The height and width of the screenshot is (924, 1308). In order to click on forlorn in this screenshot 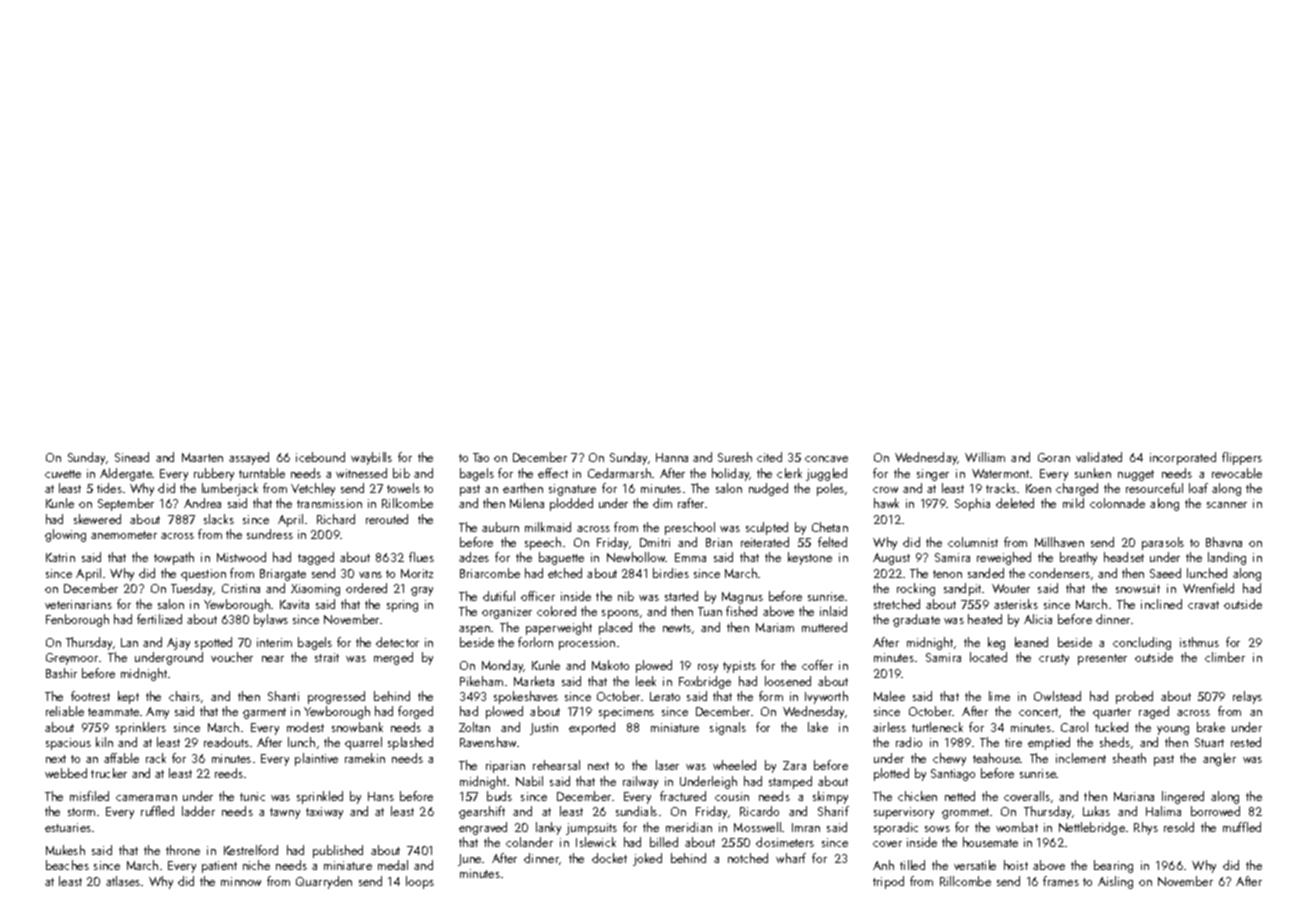, I will do `click(535, 642)`.
